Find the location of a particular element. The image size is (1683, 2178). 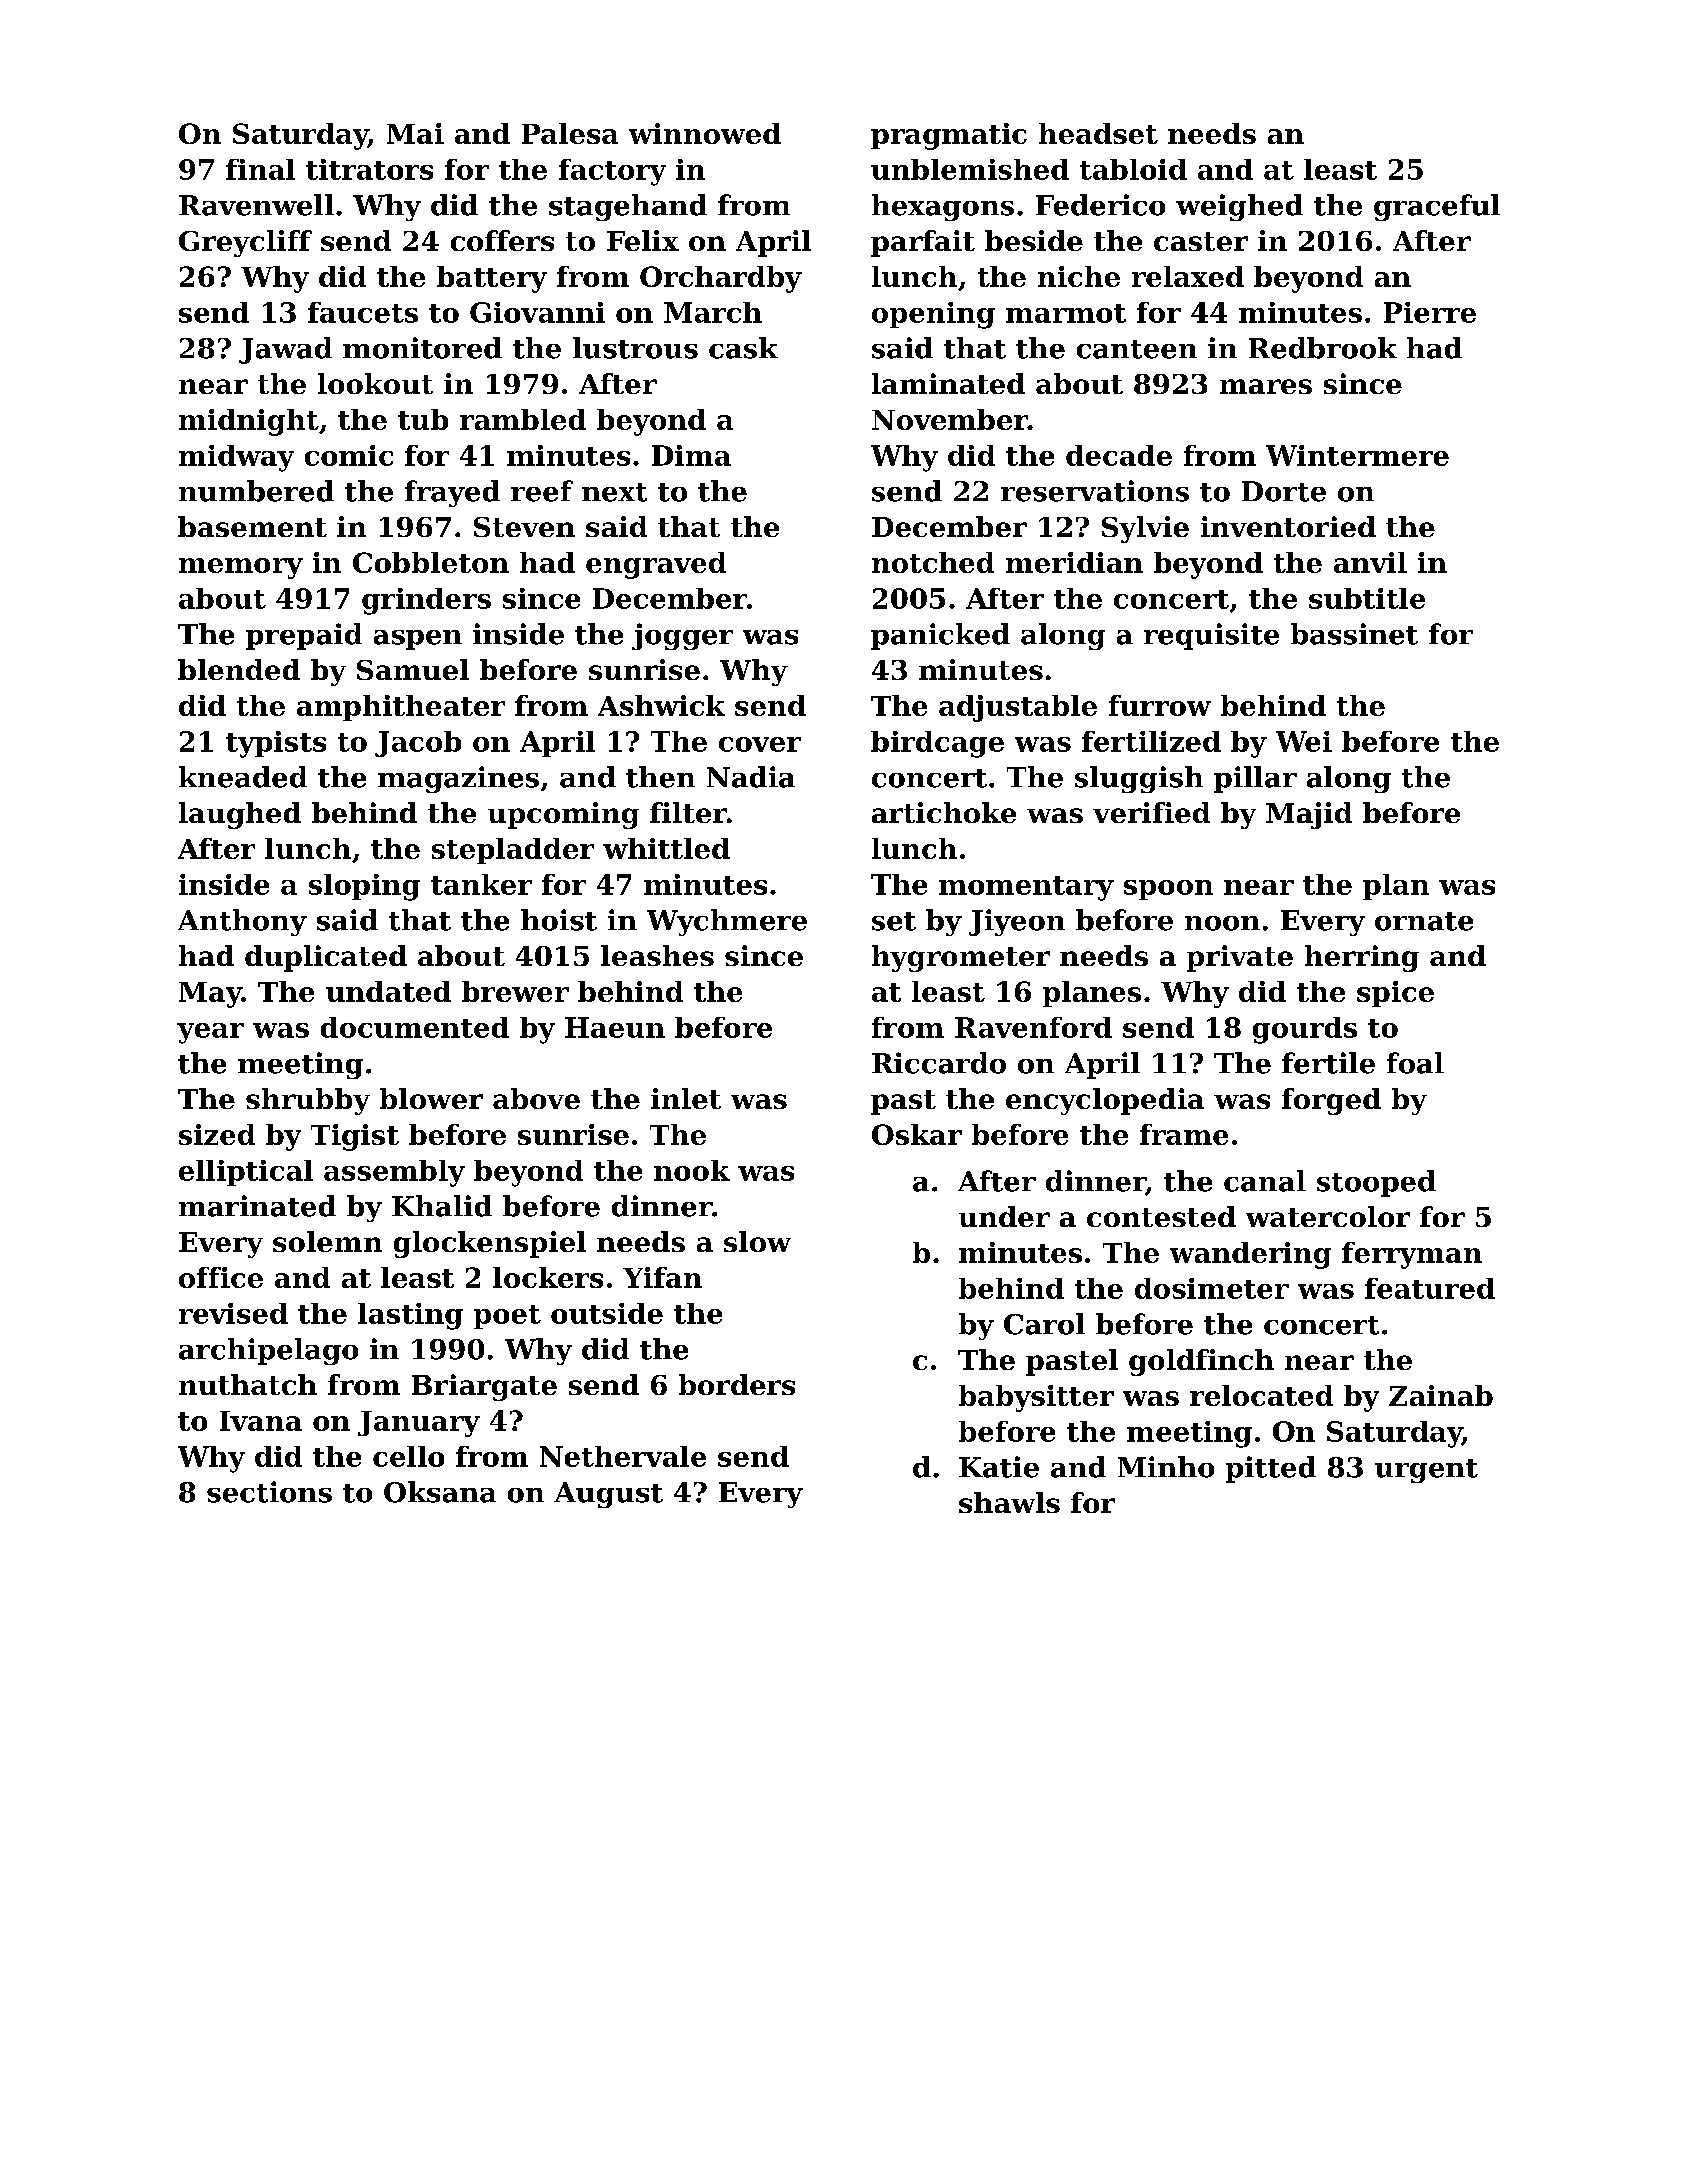

Briargate is located at coordinates (484, 1387).
